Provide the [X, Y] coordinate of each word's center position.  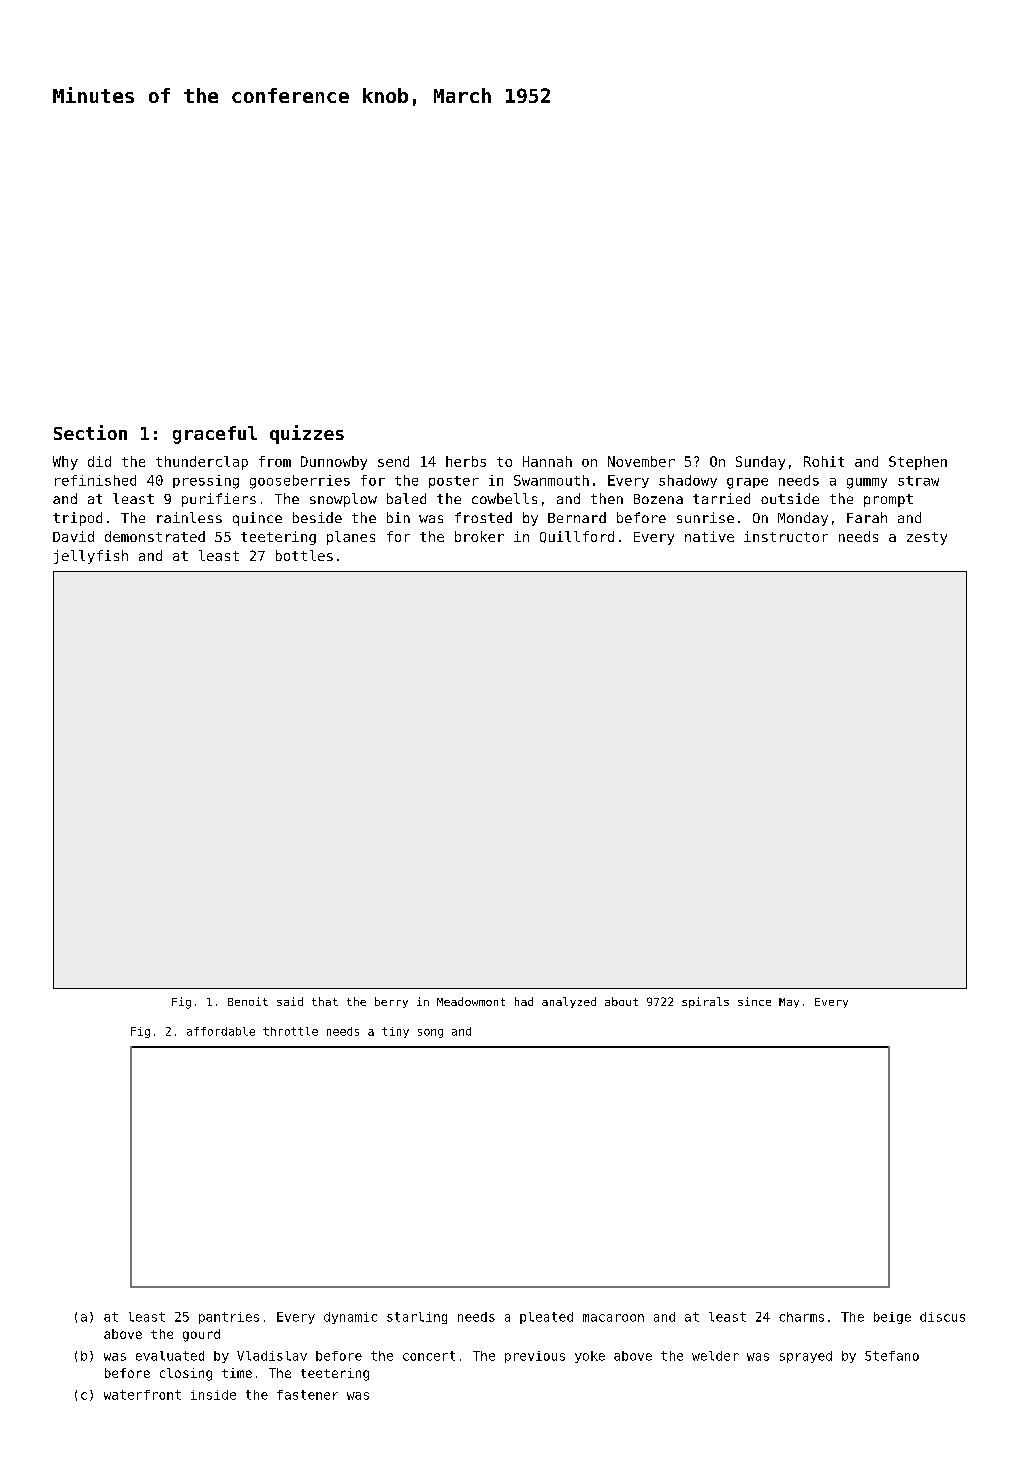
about [621, 1001]
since [754, 1001]
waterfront [142, 1395]
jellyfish [91, 557]
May [789, 1003]
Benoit [248, 1001]
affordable [221, 1031]
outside [790, 498]
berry [391, 1002]
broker [479, 536]
